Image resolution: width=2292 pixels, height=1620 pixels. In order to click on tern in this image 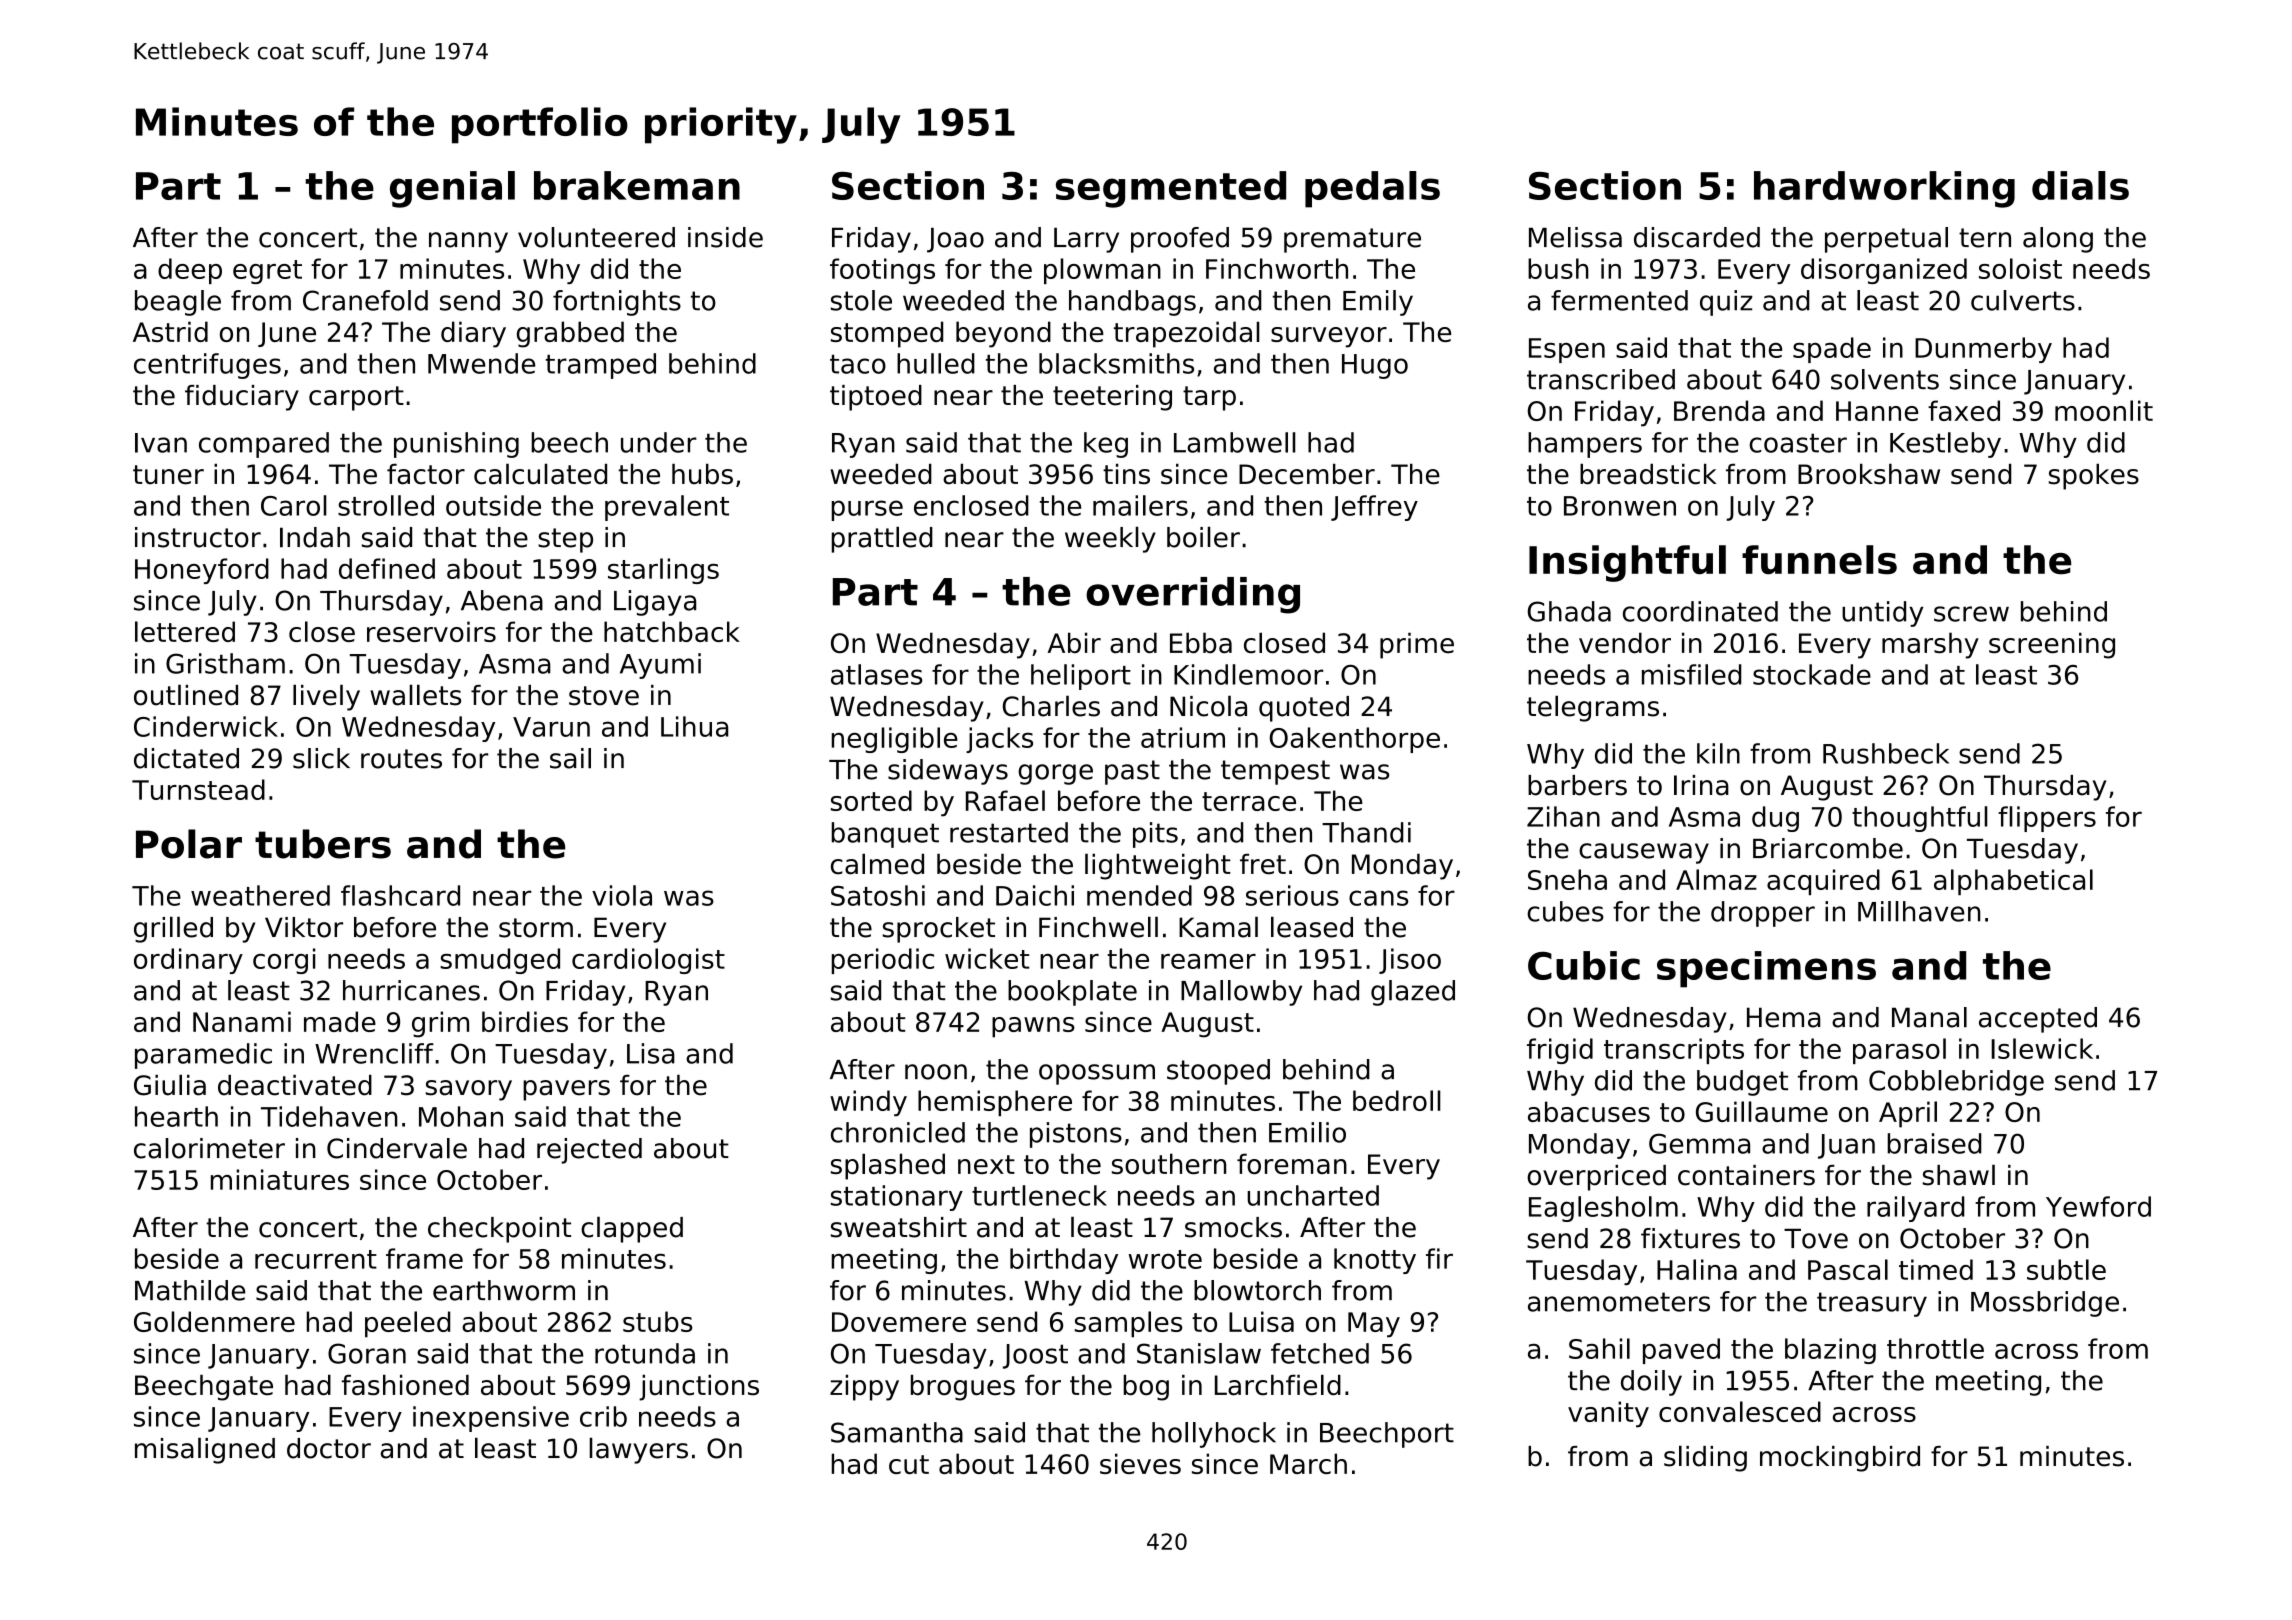, I will do `click(1985, 238)`.
